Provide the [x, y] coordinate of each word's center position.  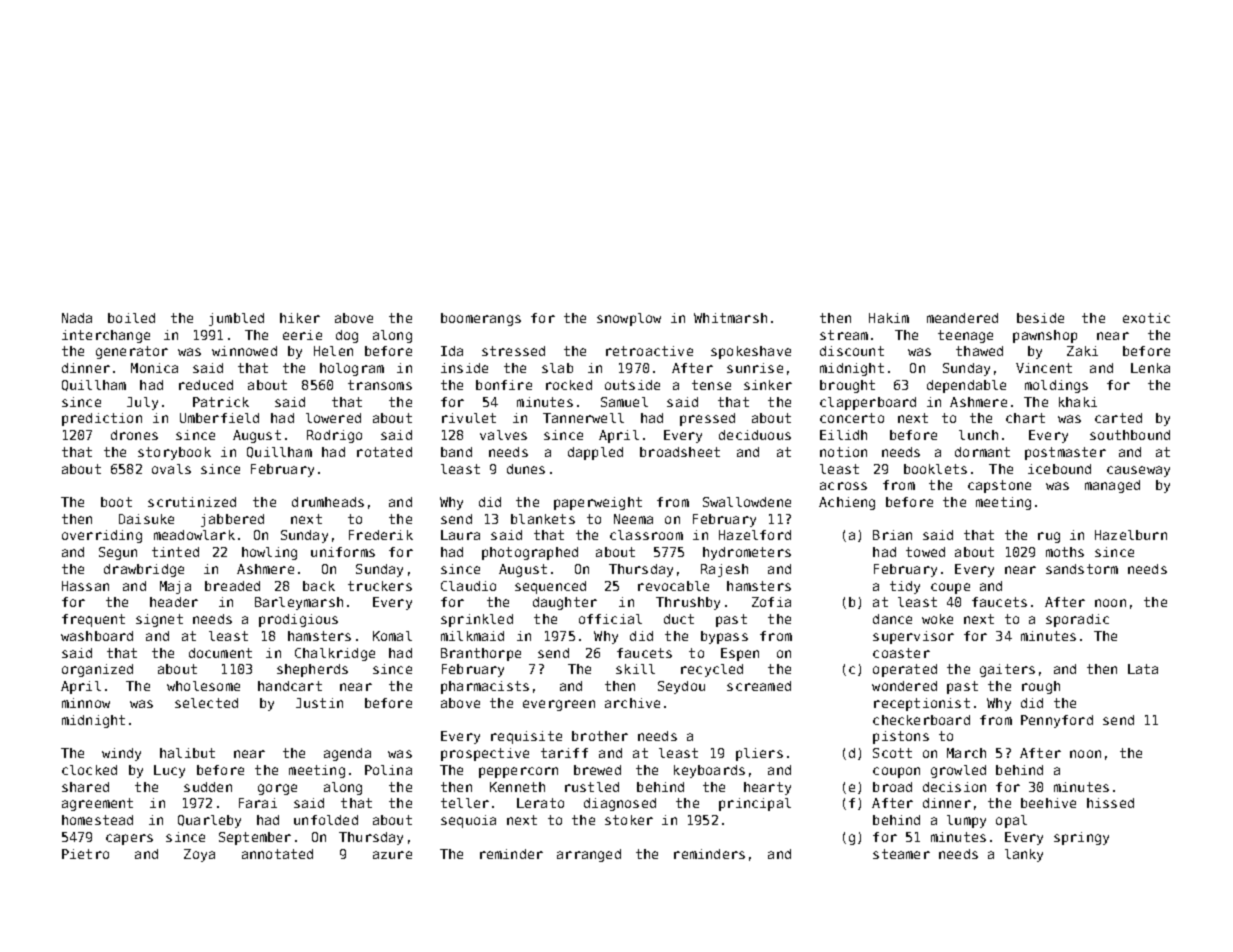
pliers [759, 754]
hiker [300, 318]
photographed [530, 553]
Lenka [1150, 368]
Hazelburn [1131, 535]
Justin [319, 703]
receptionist [922, 704]
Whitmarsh [730, 318]
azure [392, 855]
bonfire [504, 385]
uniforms [343, 552]
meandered [962, 318]
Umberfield [219, 418]
